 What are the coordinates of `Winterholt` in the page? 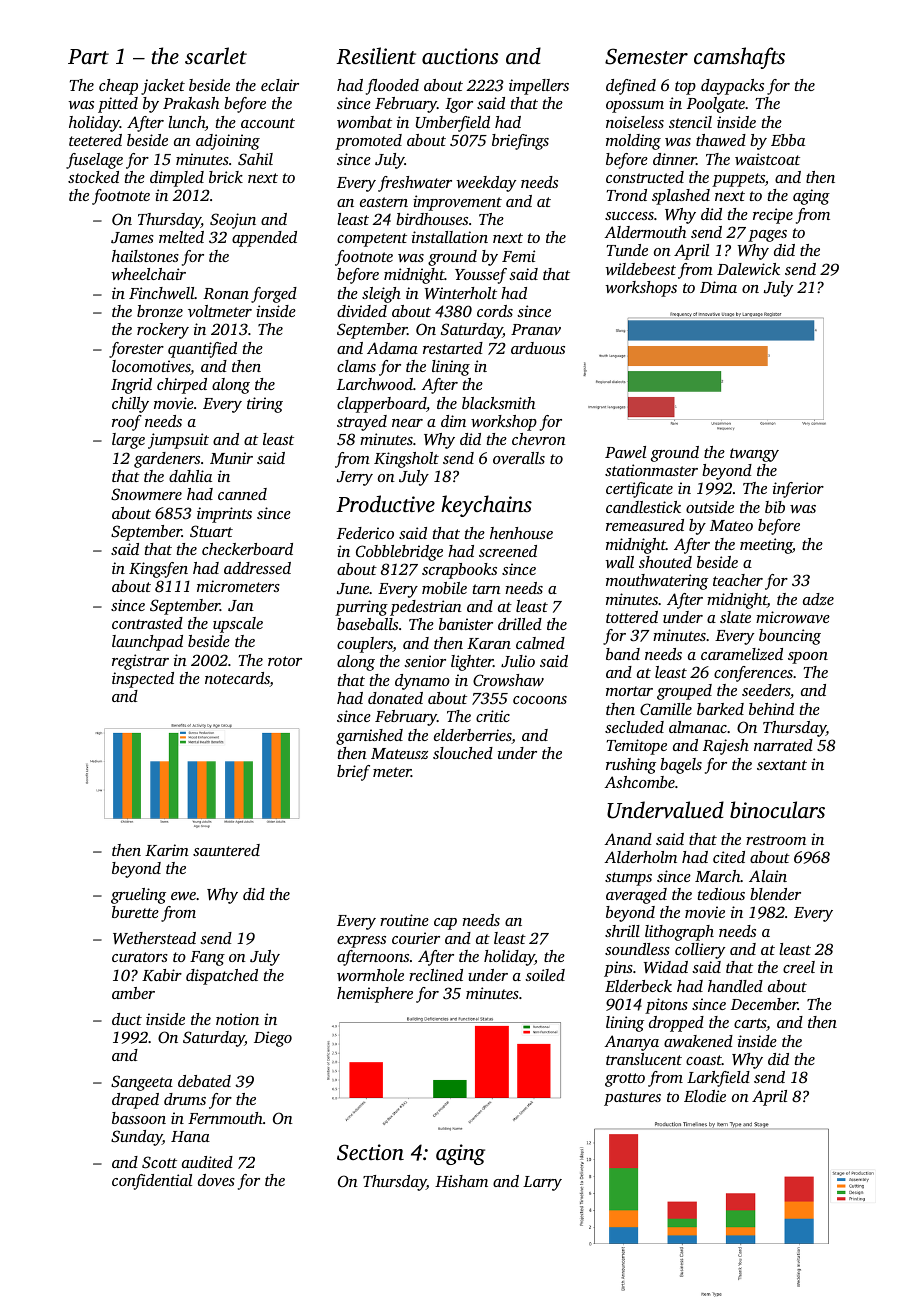 It's located at (461, 293).
